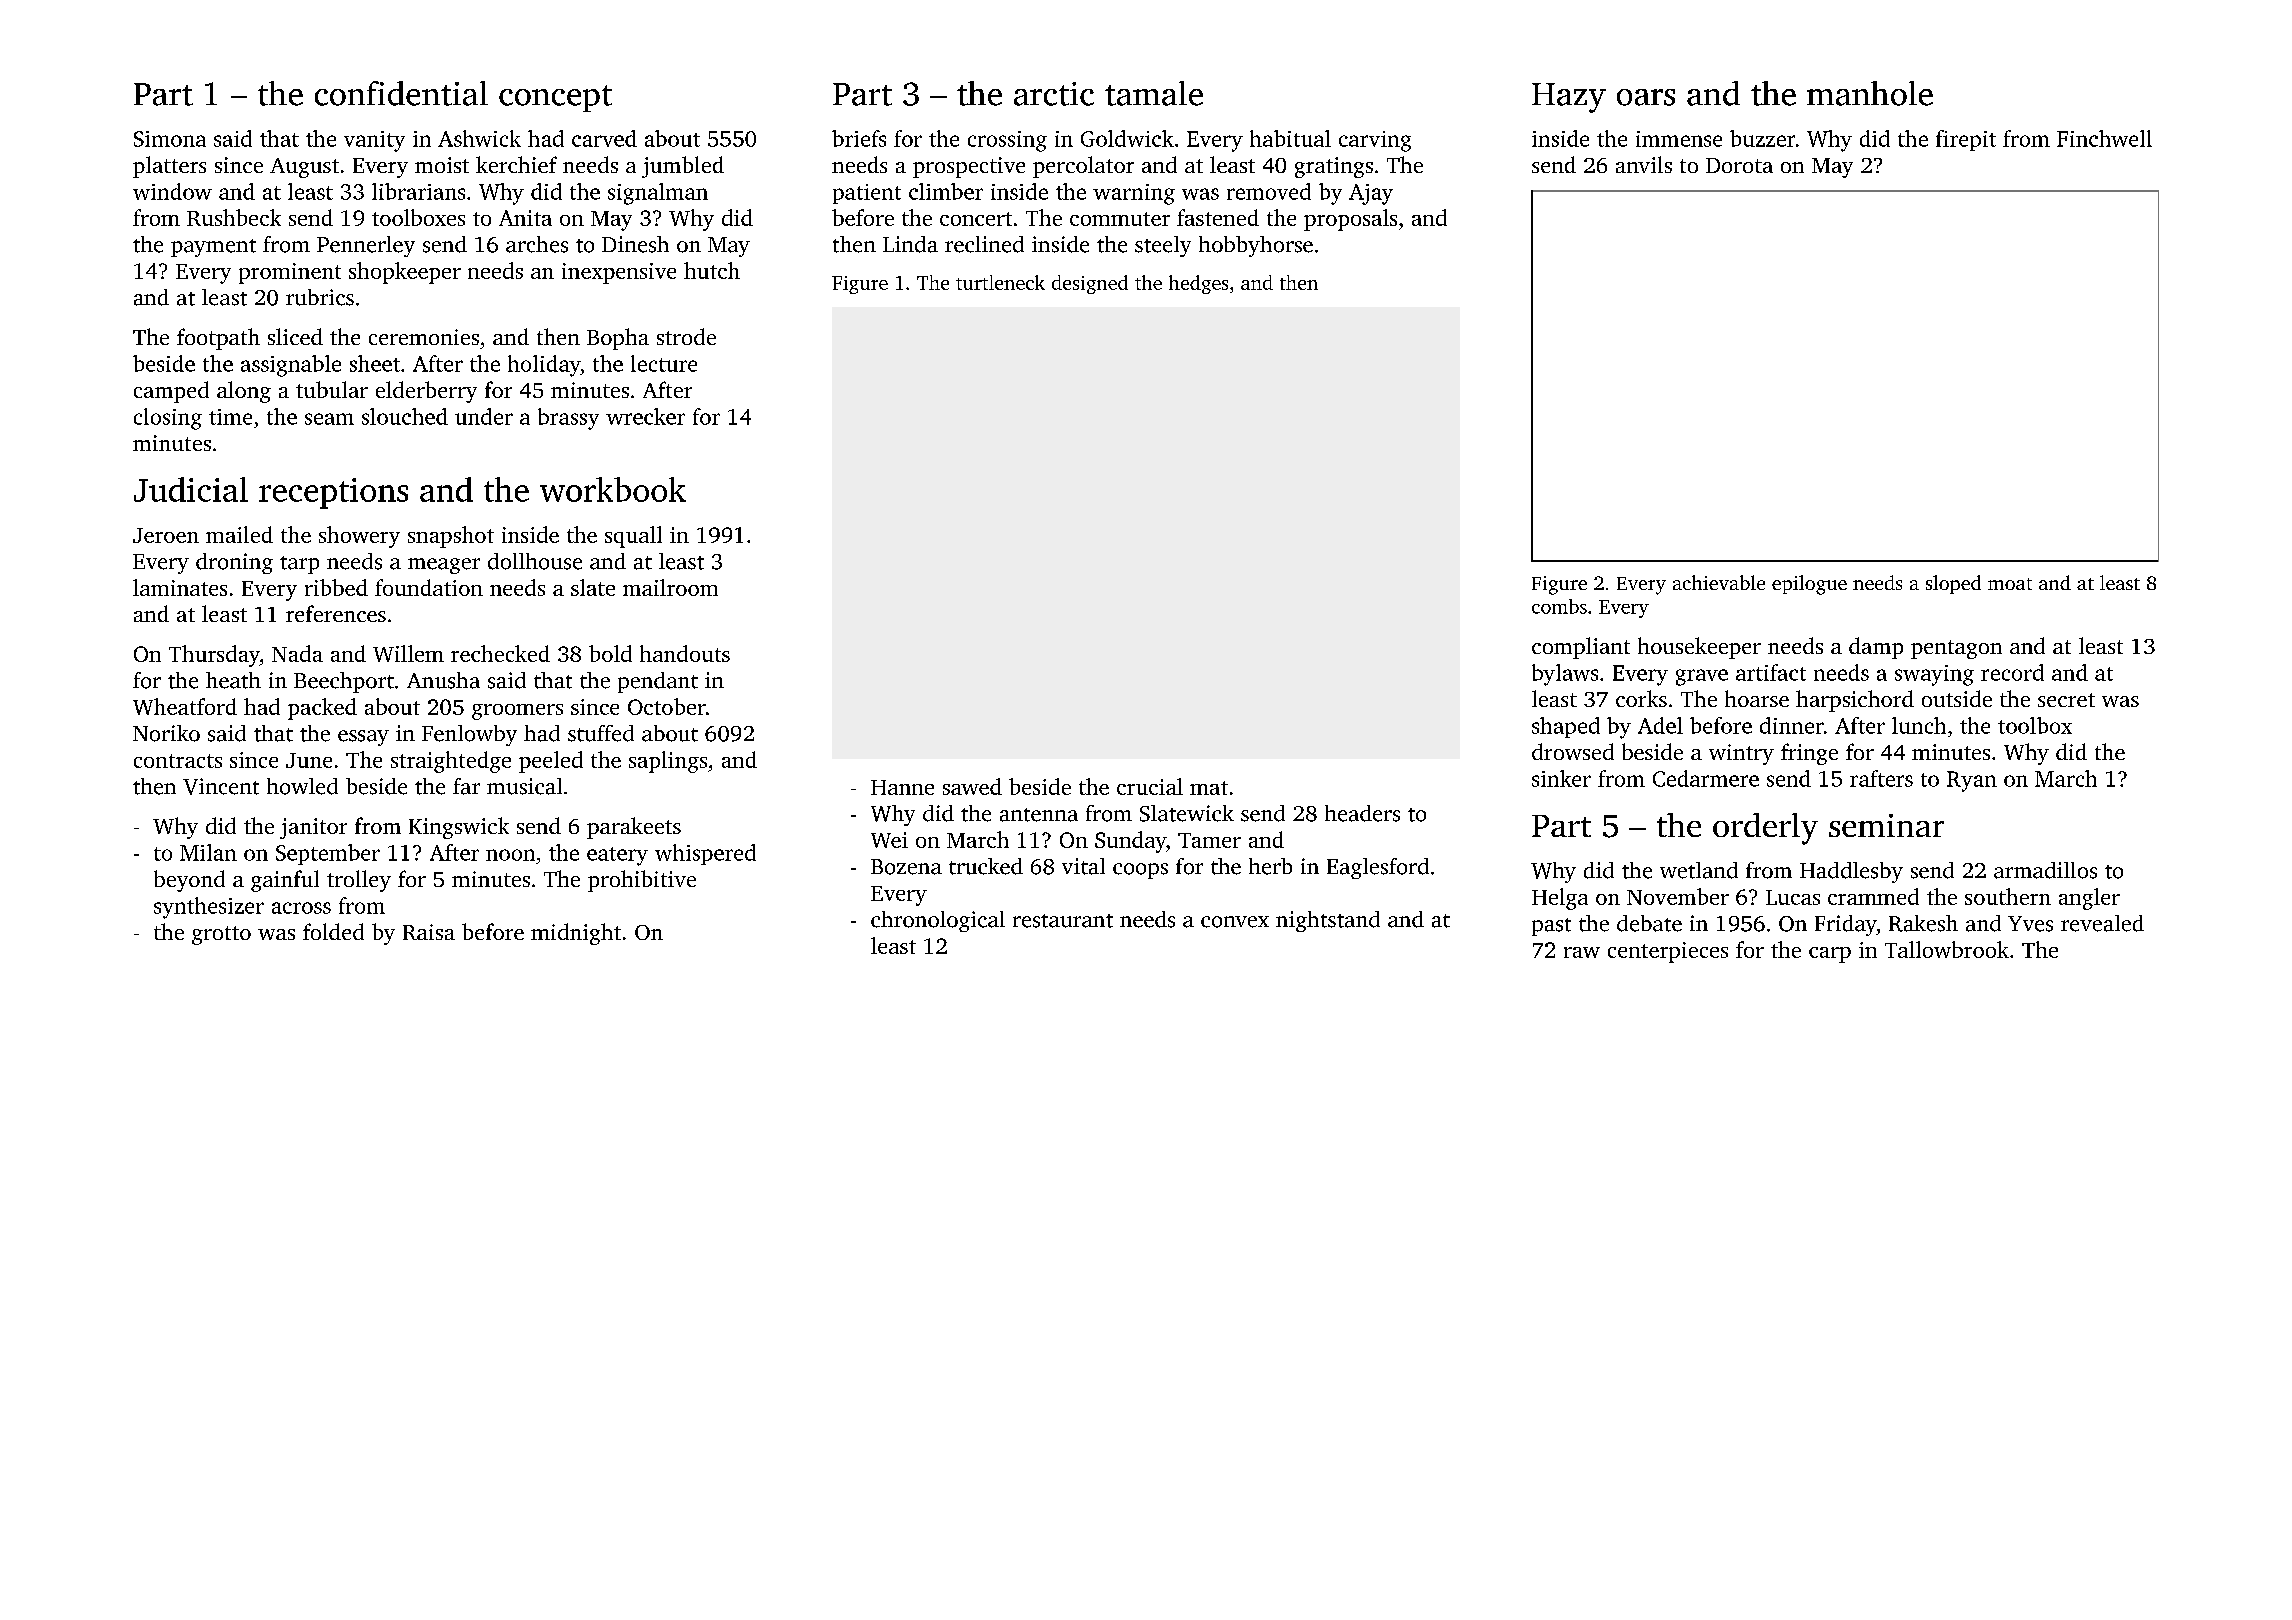 The height and width of the screenshot is (1620, 2292). Describe the element at coordinates (218, 339) in the screenshot. I see `footpath` at that location.
